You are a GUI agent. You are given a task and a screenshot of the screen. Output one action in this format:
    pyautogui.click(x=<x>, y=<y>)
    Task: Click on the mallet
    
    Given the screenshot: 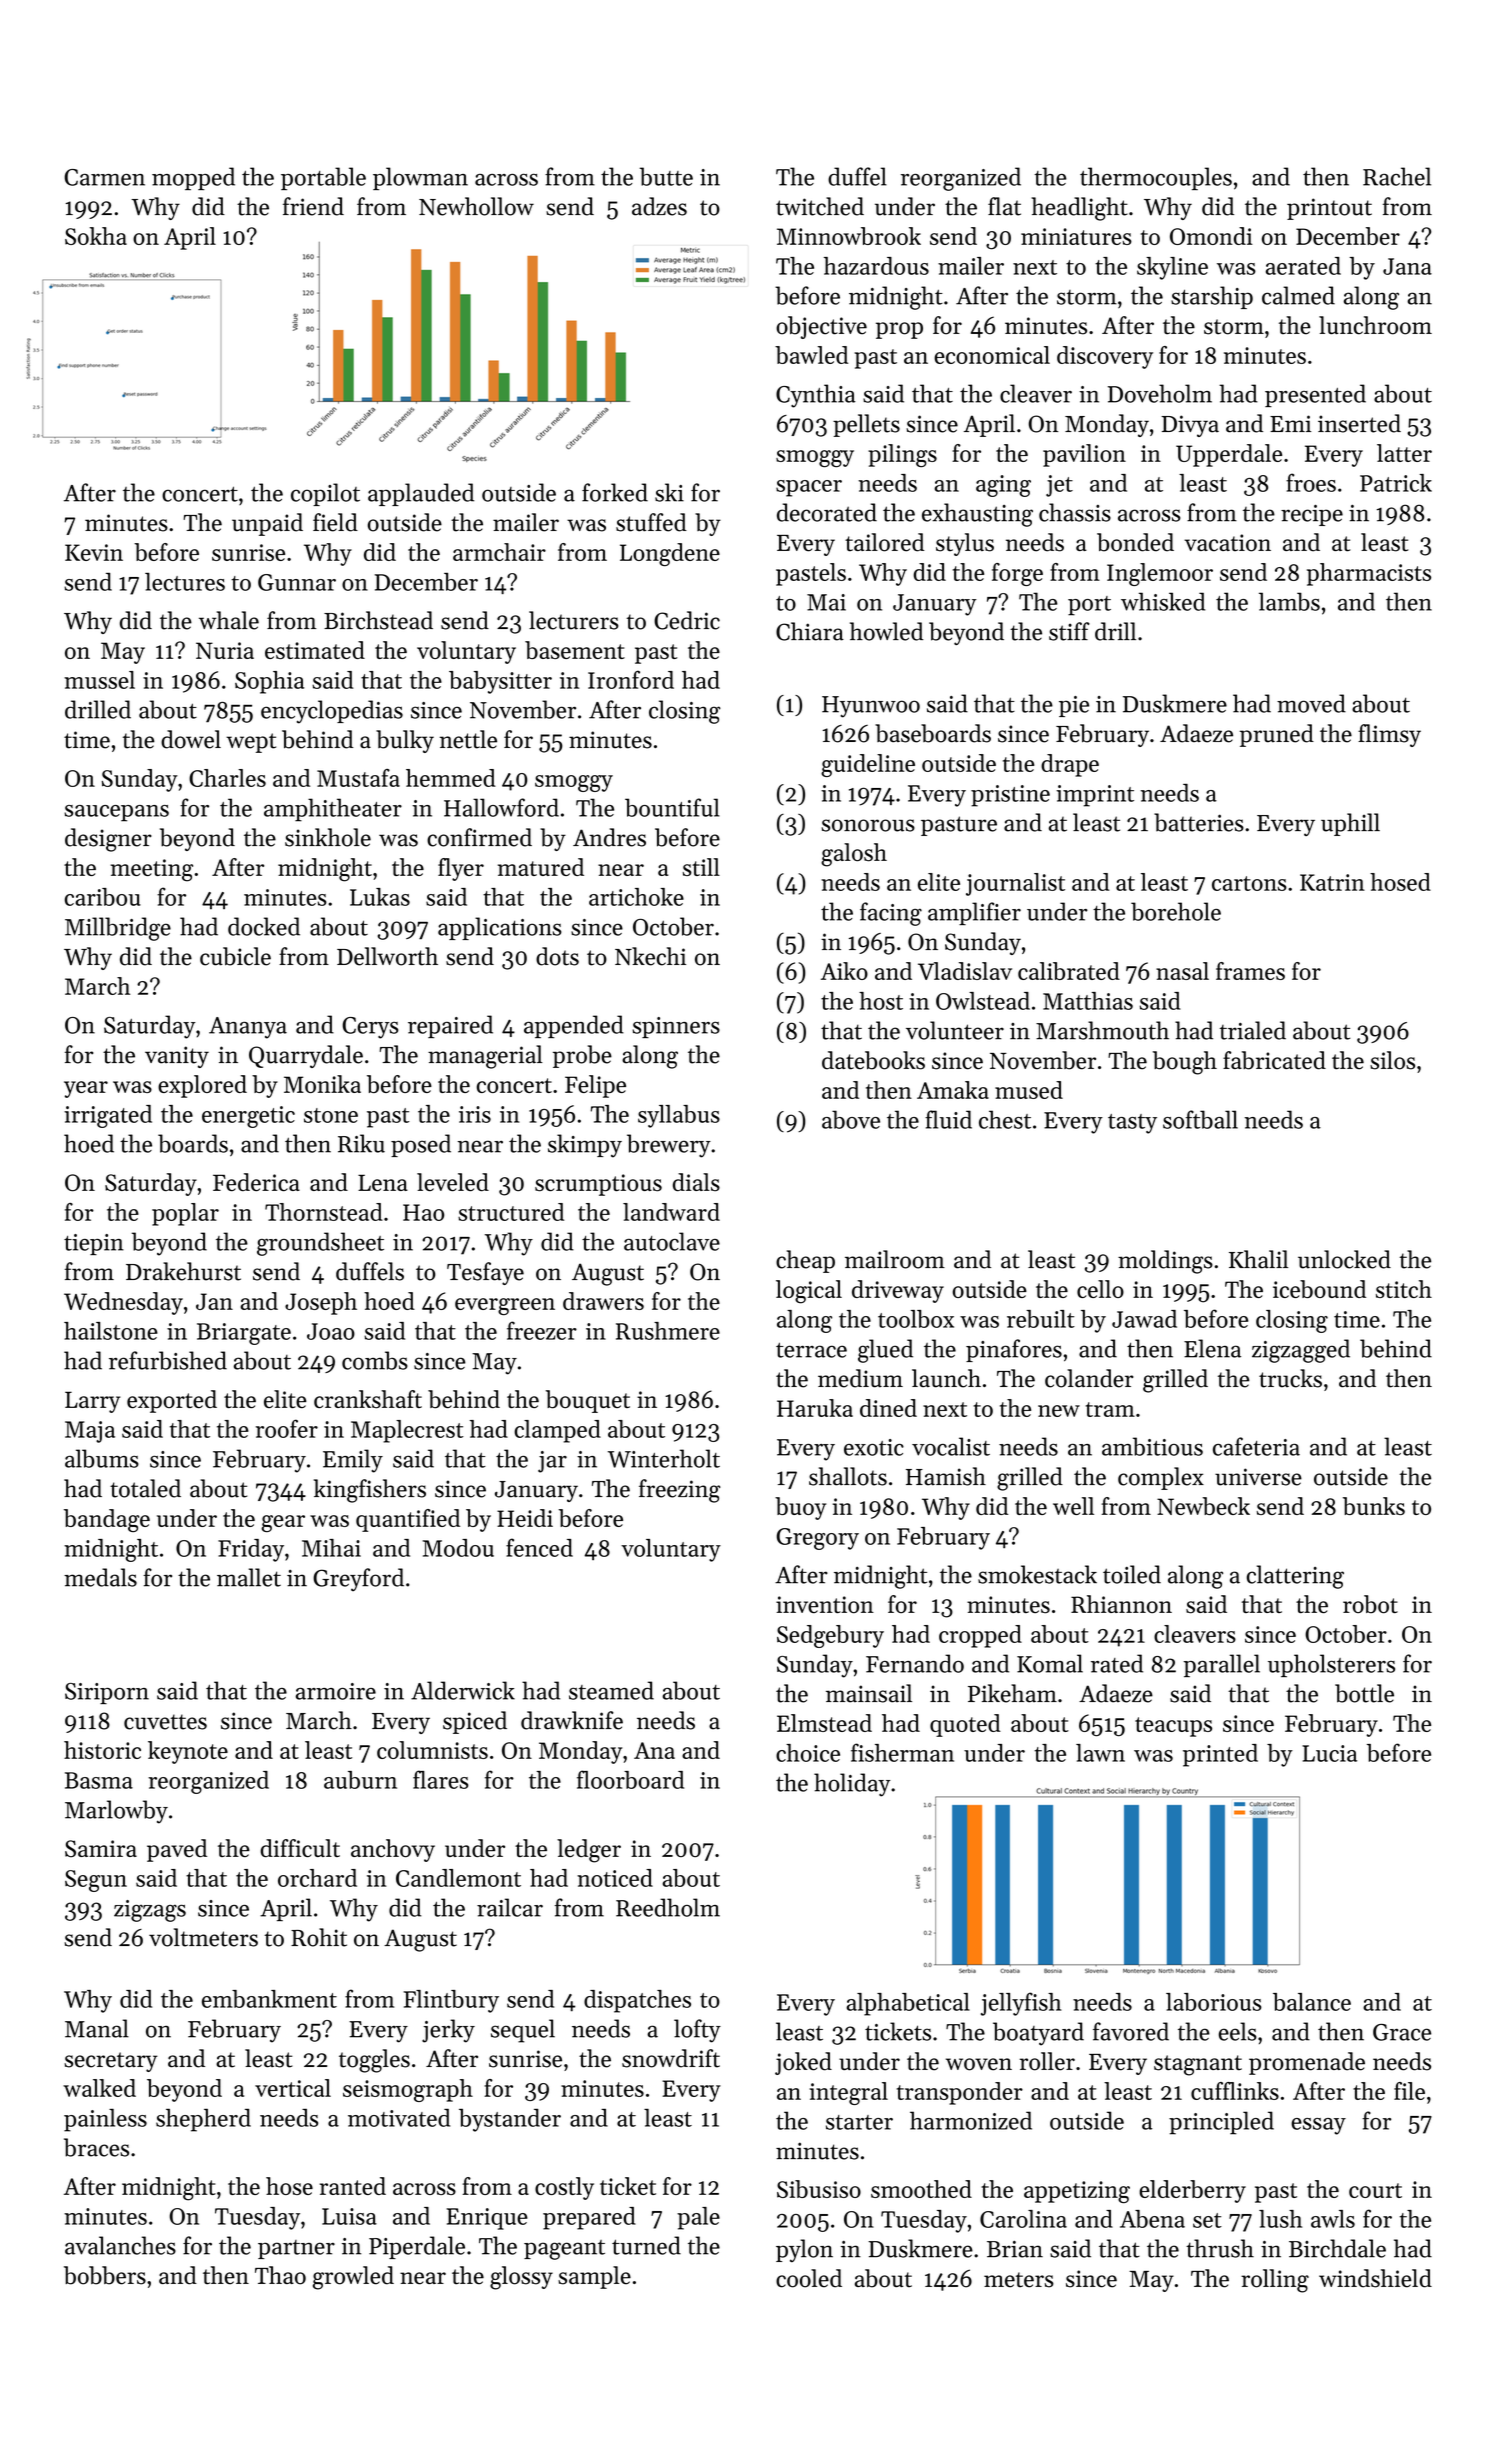 What is the action you would take?
    pyautogui.click(x=249, y=1577)
